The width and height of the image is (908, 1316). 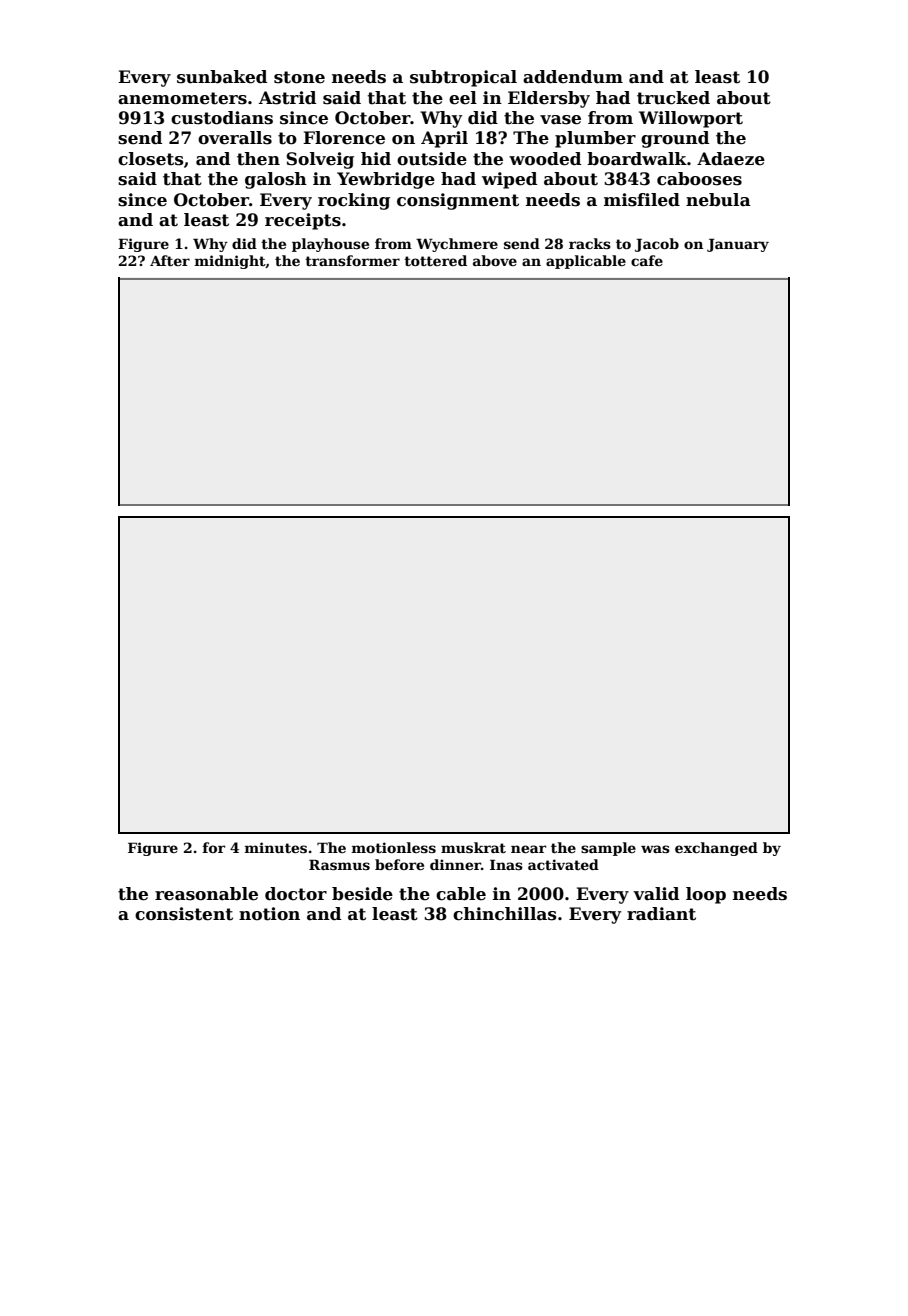 What do you see at coordinates (573, 77) in the image?
I see `addendum` at bounding box center [573, 77].
